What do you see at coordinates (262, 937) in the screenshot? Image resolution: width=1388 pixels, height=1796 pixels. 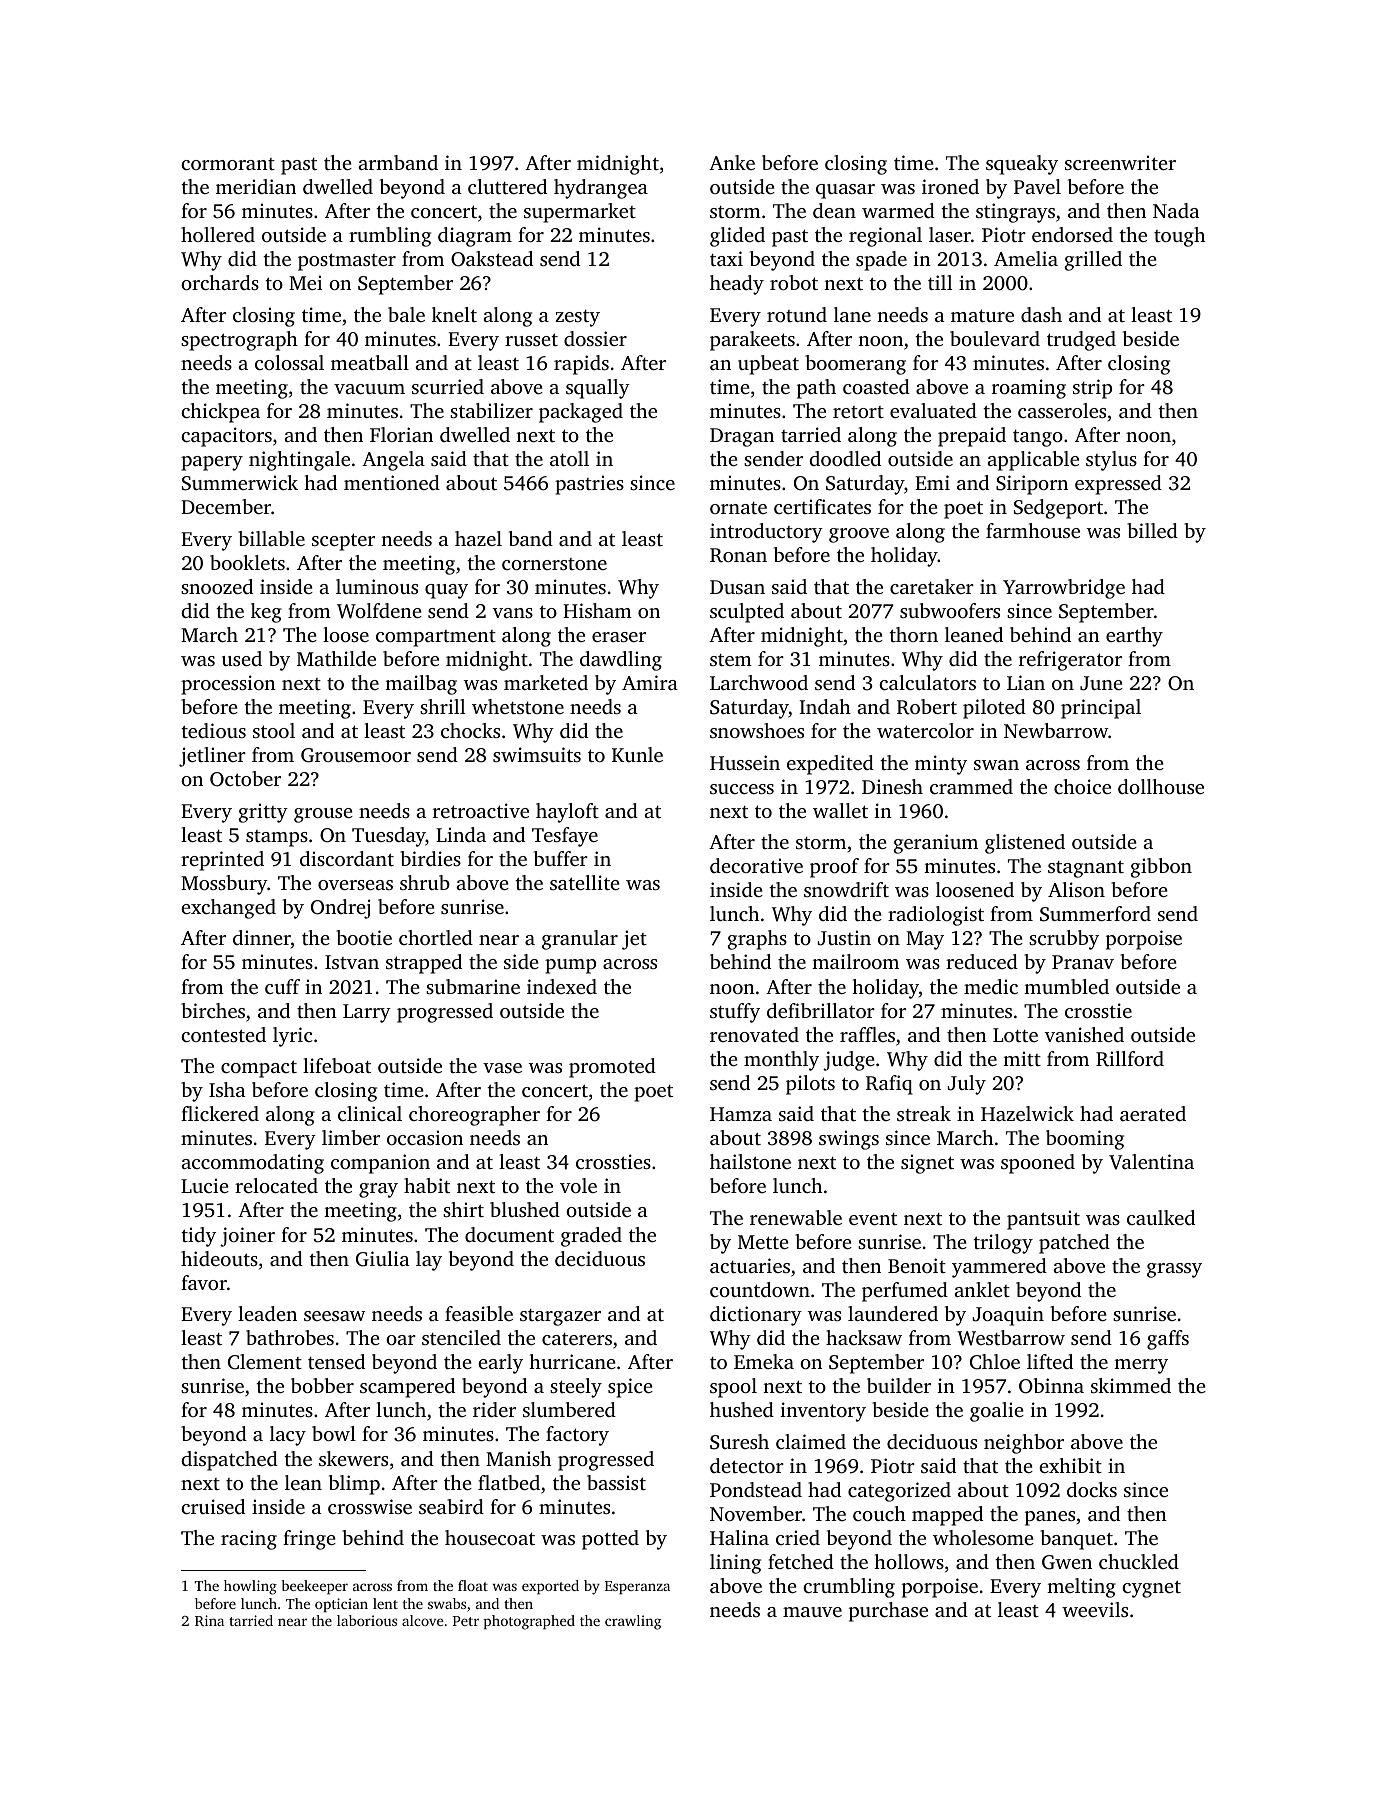 I see `dinner` at bounding box center [262, 937].
